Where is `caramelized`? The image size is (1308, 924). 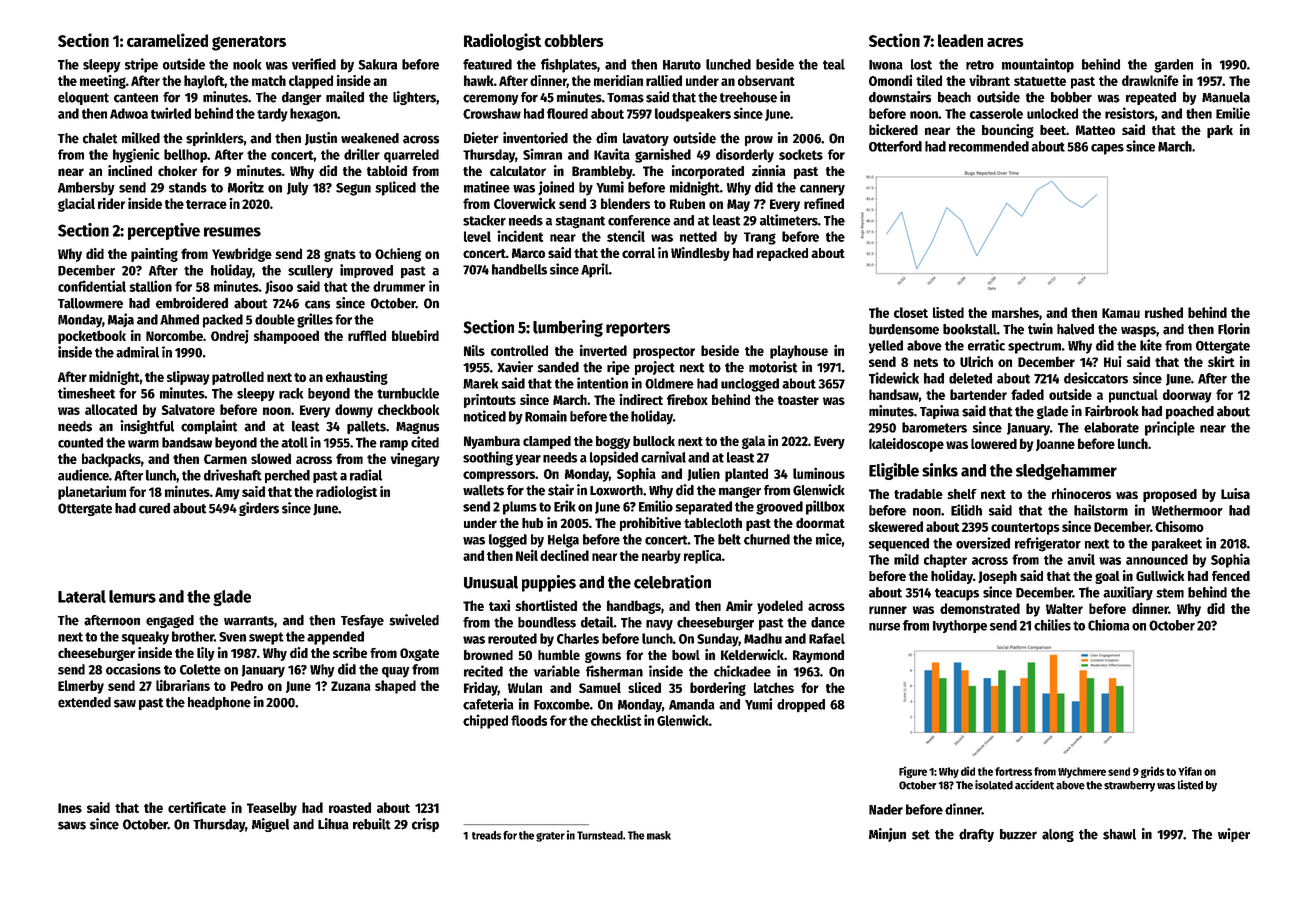 caramelized is located at coordinates (167, 40).
